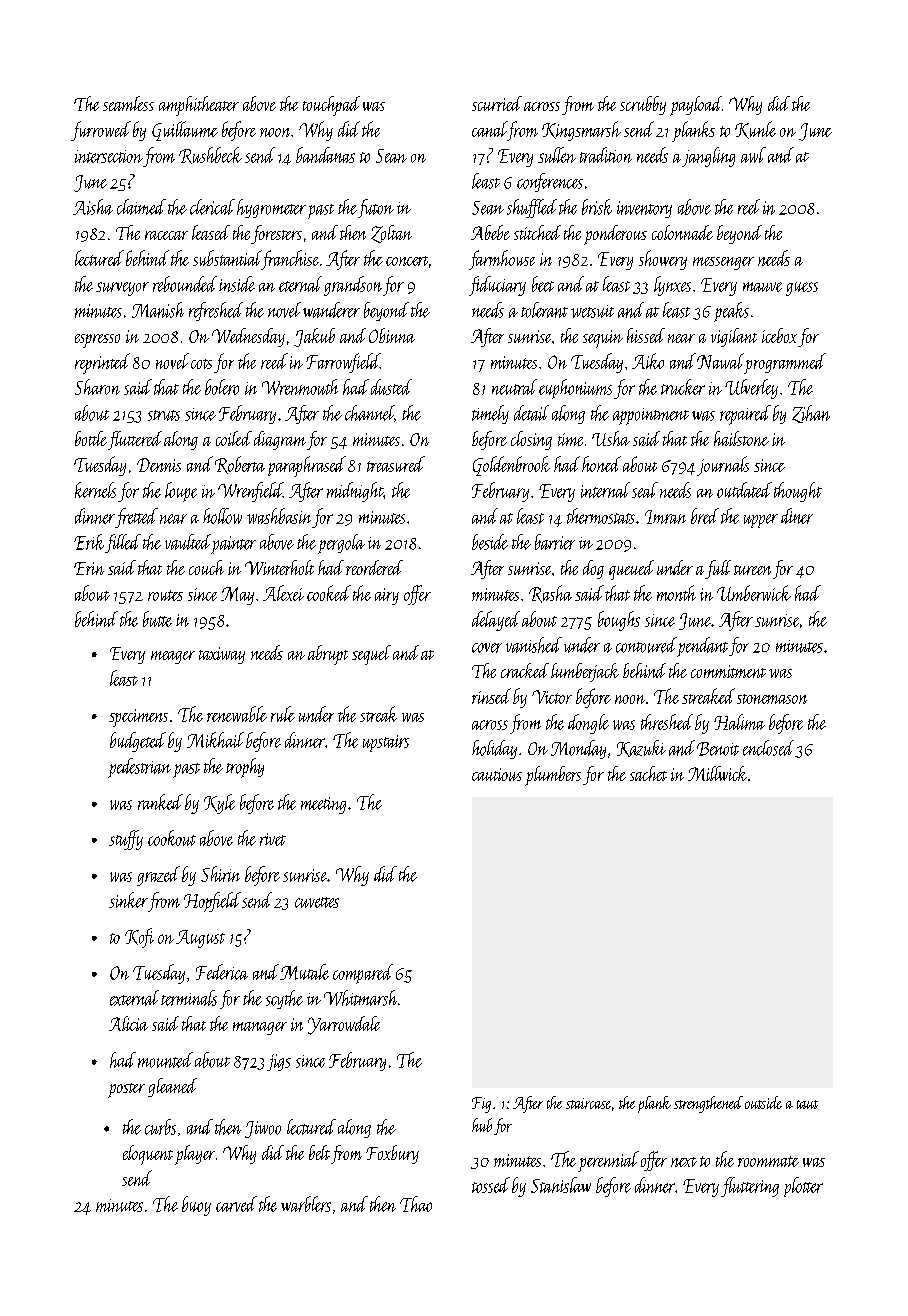  I want to click on buoy, so click(196, 1206).
